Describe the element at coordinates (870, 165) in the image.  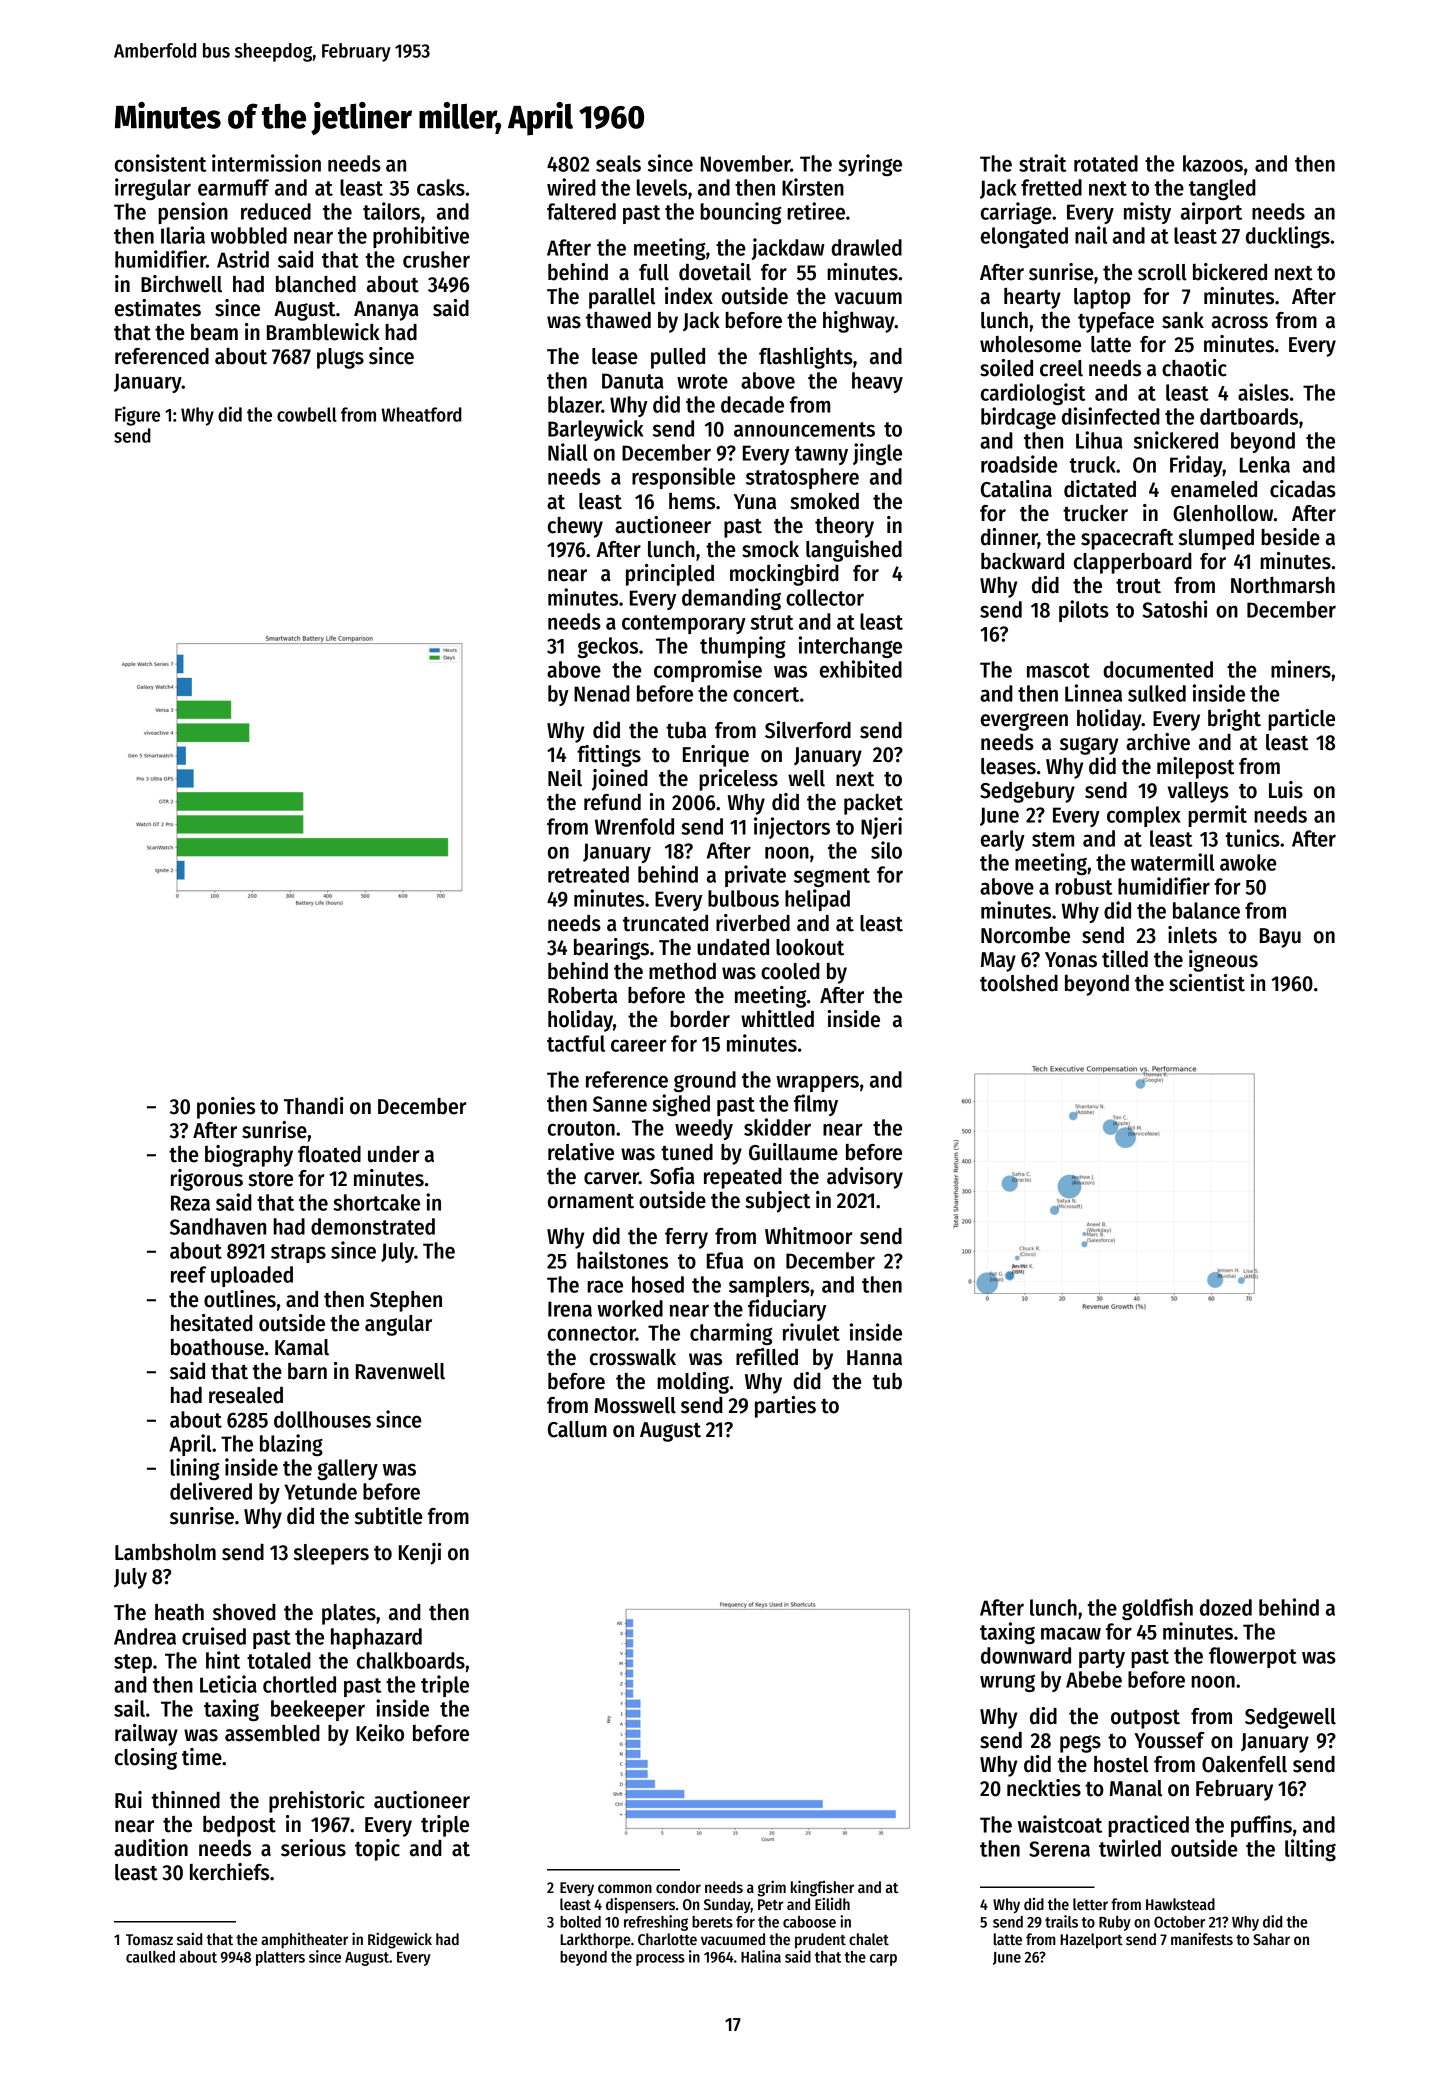
I see `syringe` at that location.
